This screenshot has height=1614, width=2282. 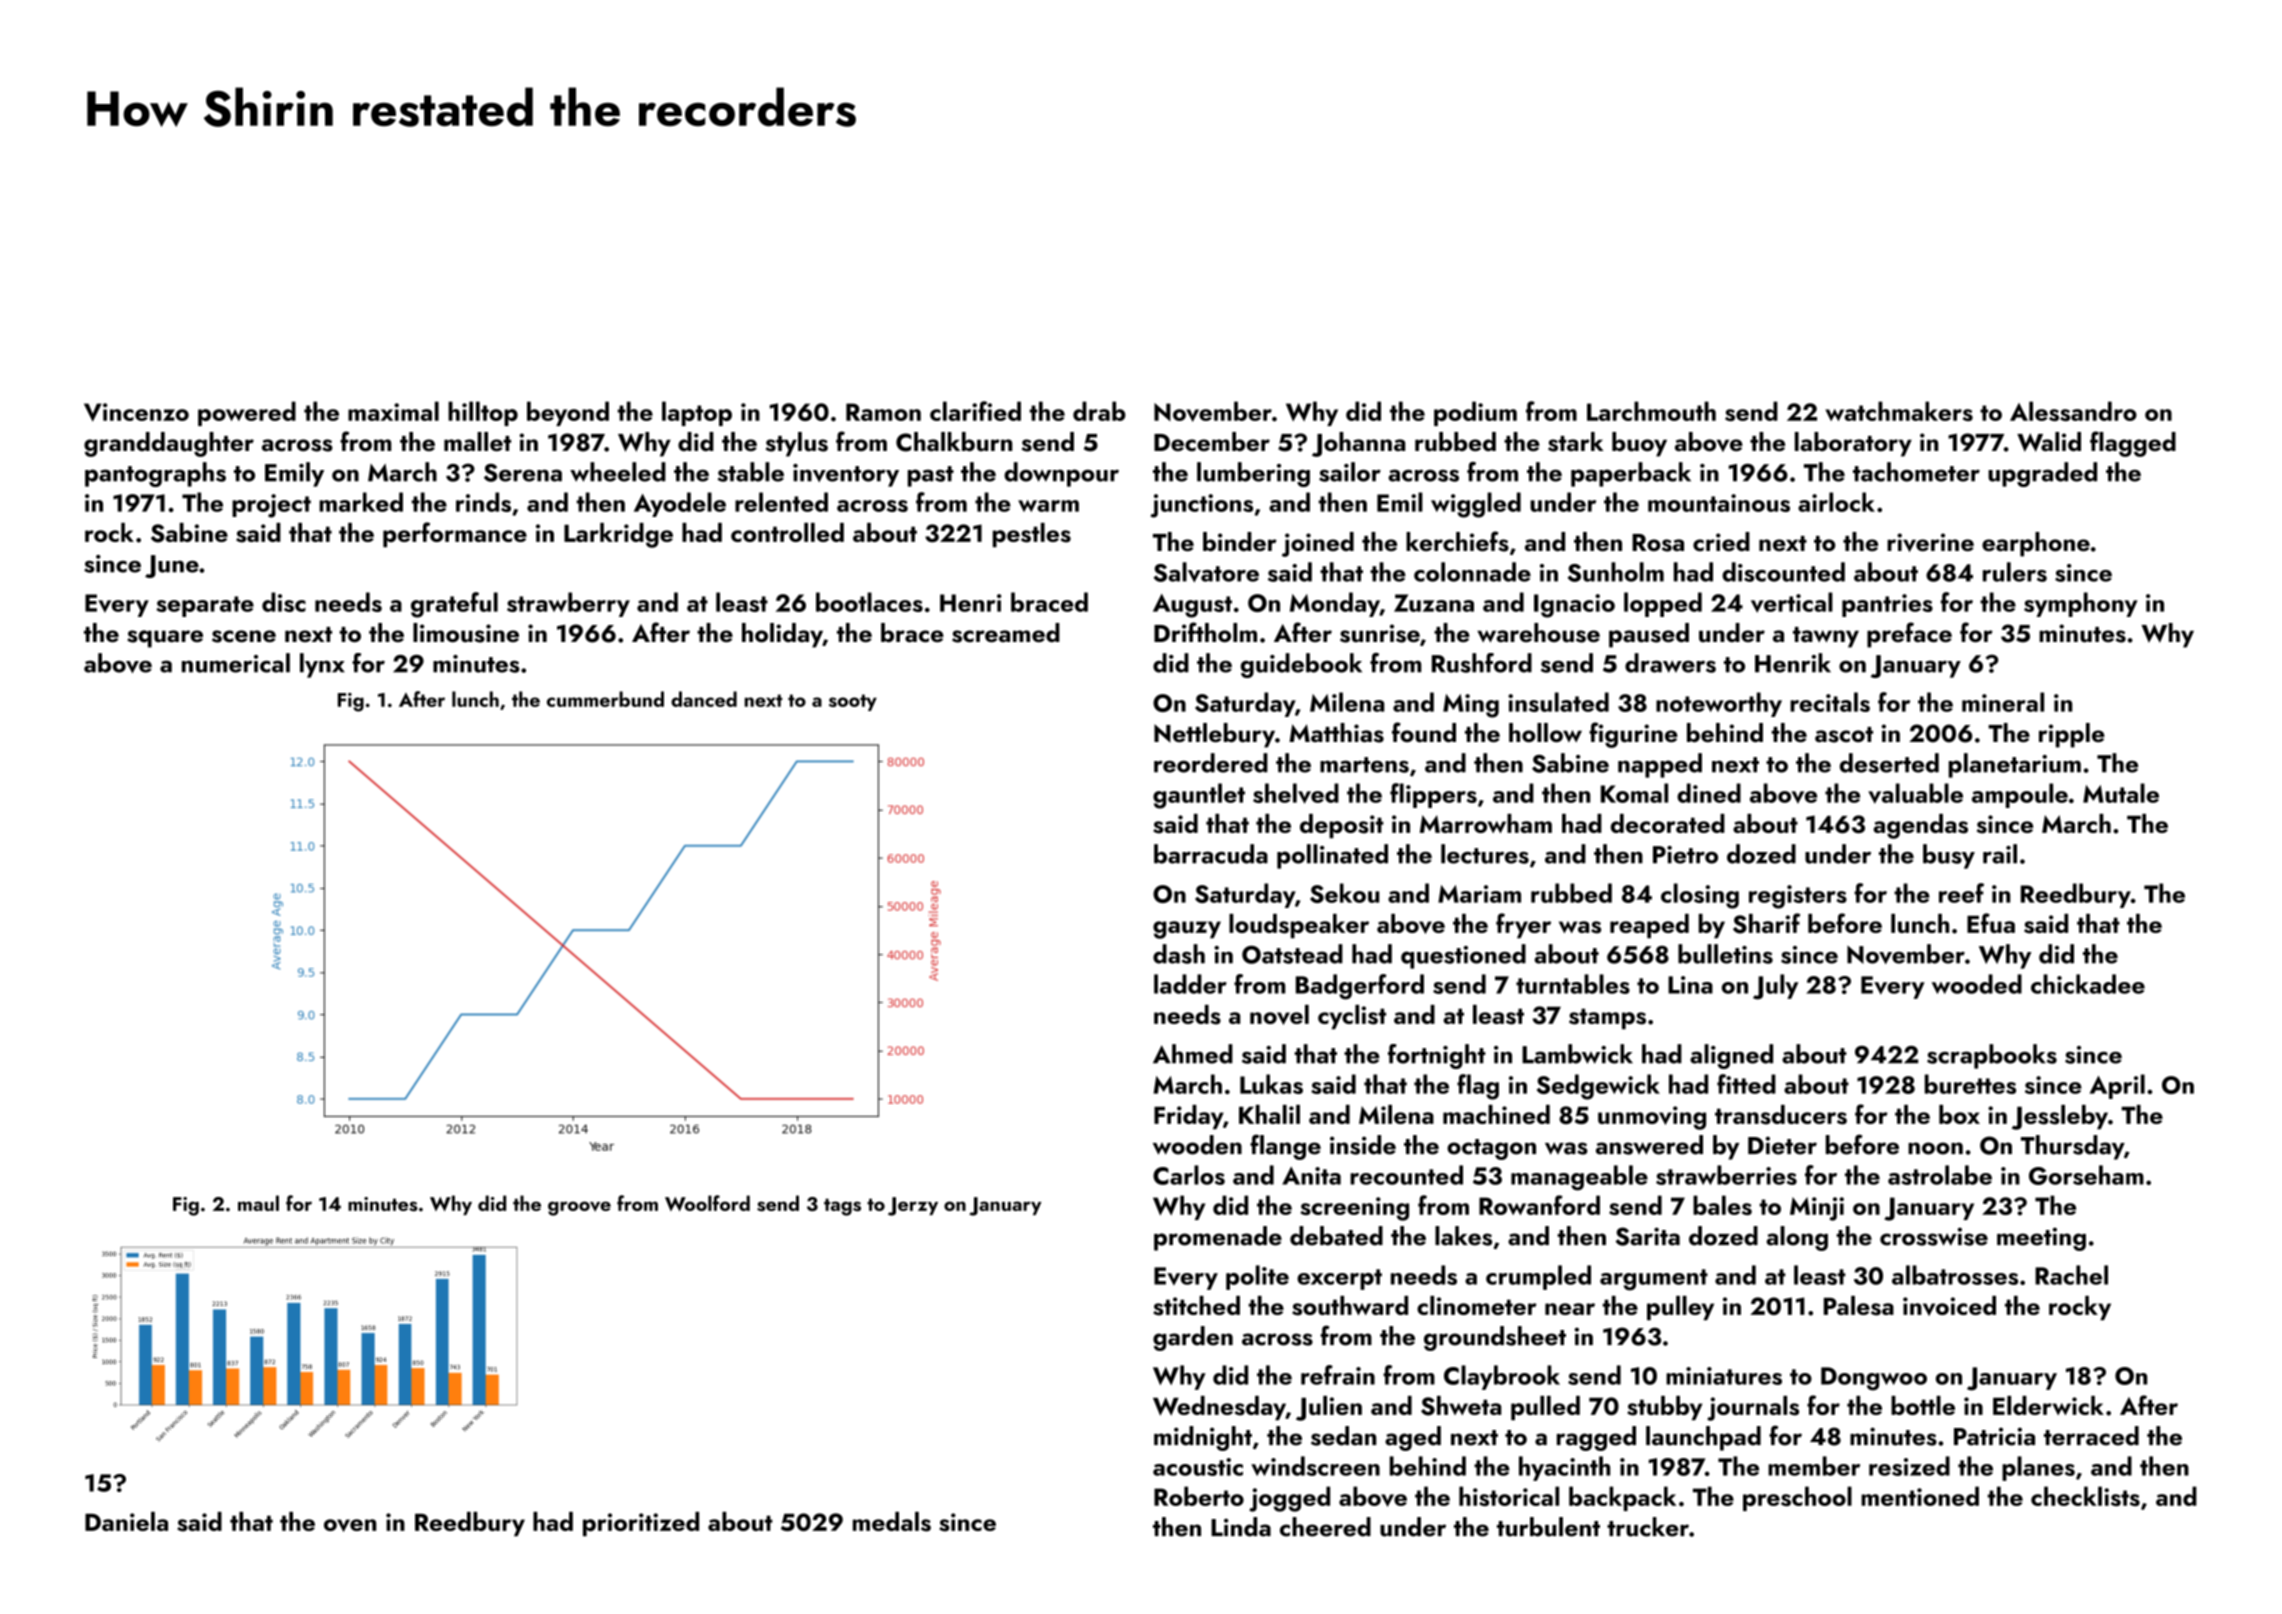 What do you see at coordinates (1206, 572) in the screenshot?
I see `Salvatore` at bounding box center [1206, 572].
